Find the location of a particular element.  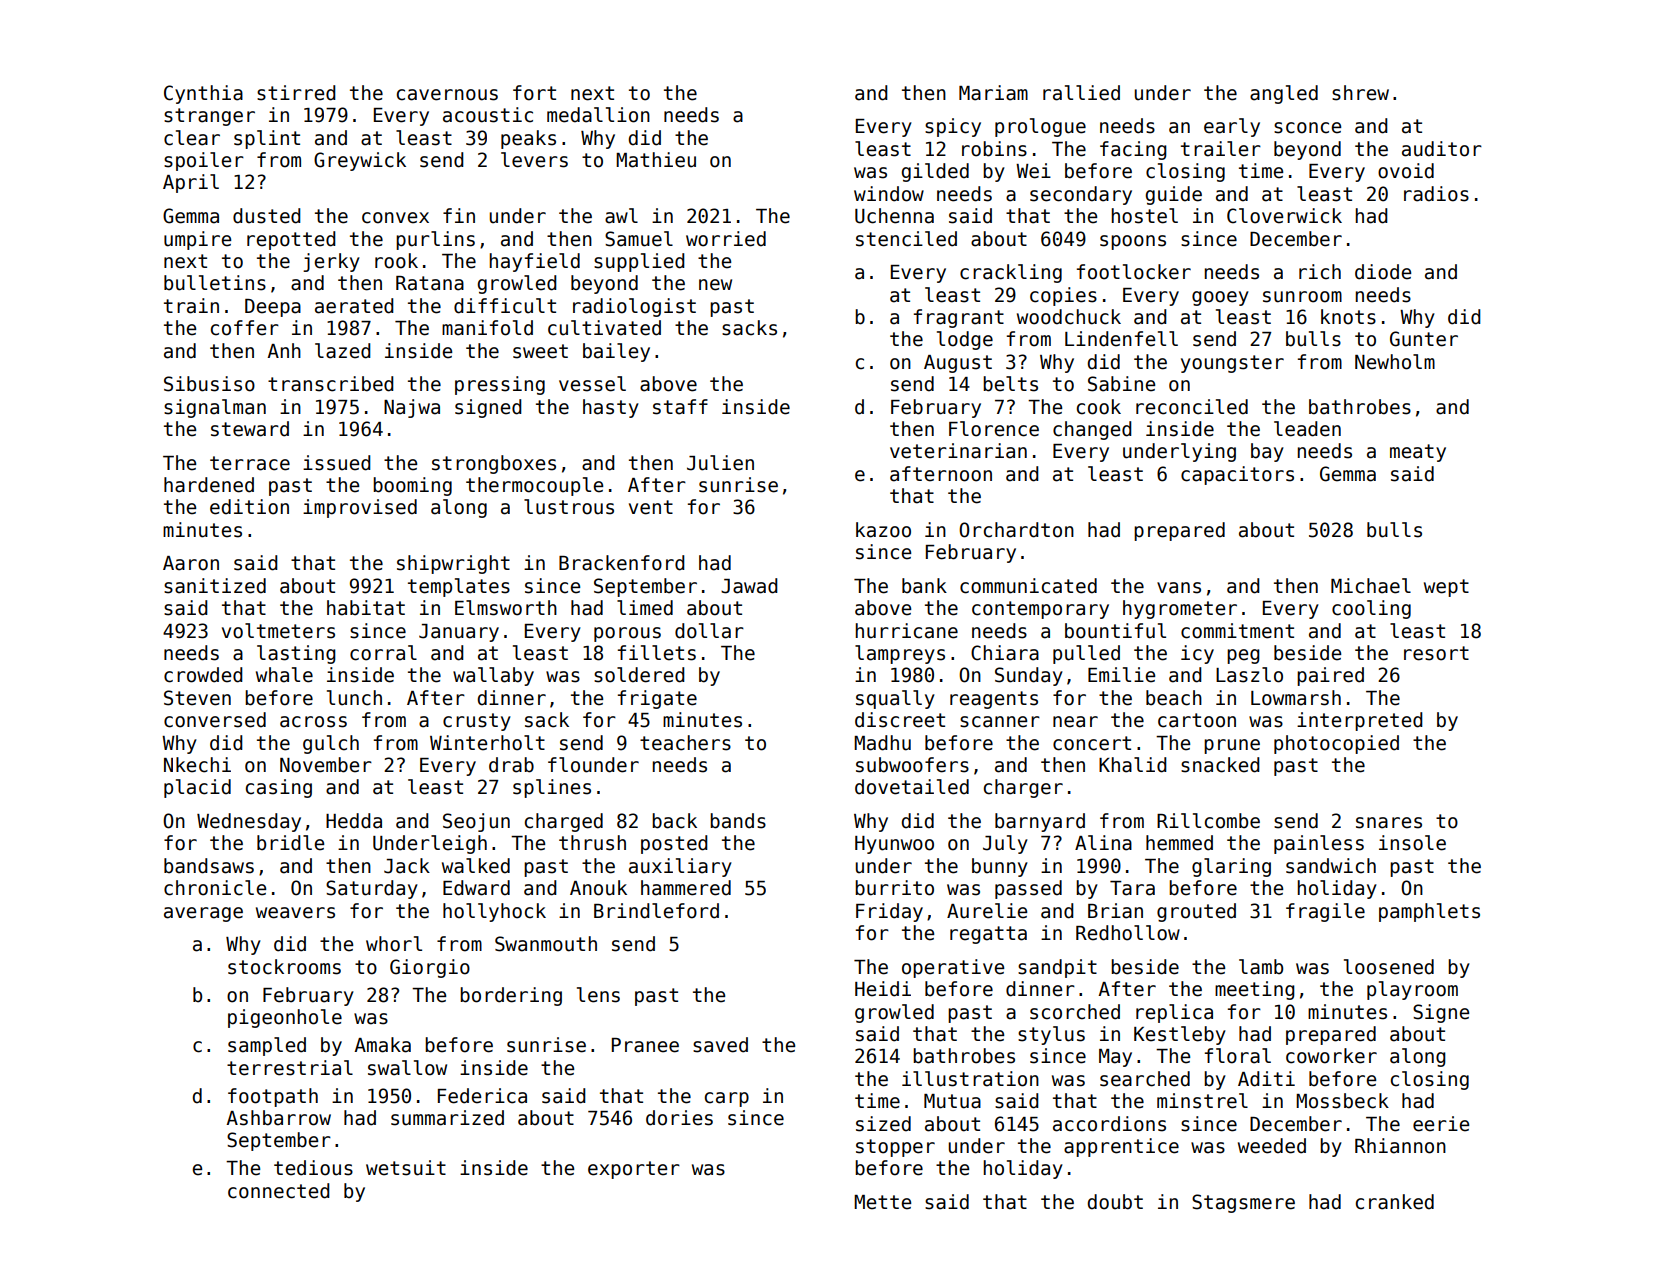

squally is located at coordinates (895, 699).
